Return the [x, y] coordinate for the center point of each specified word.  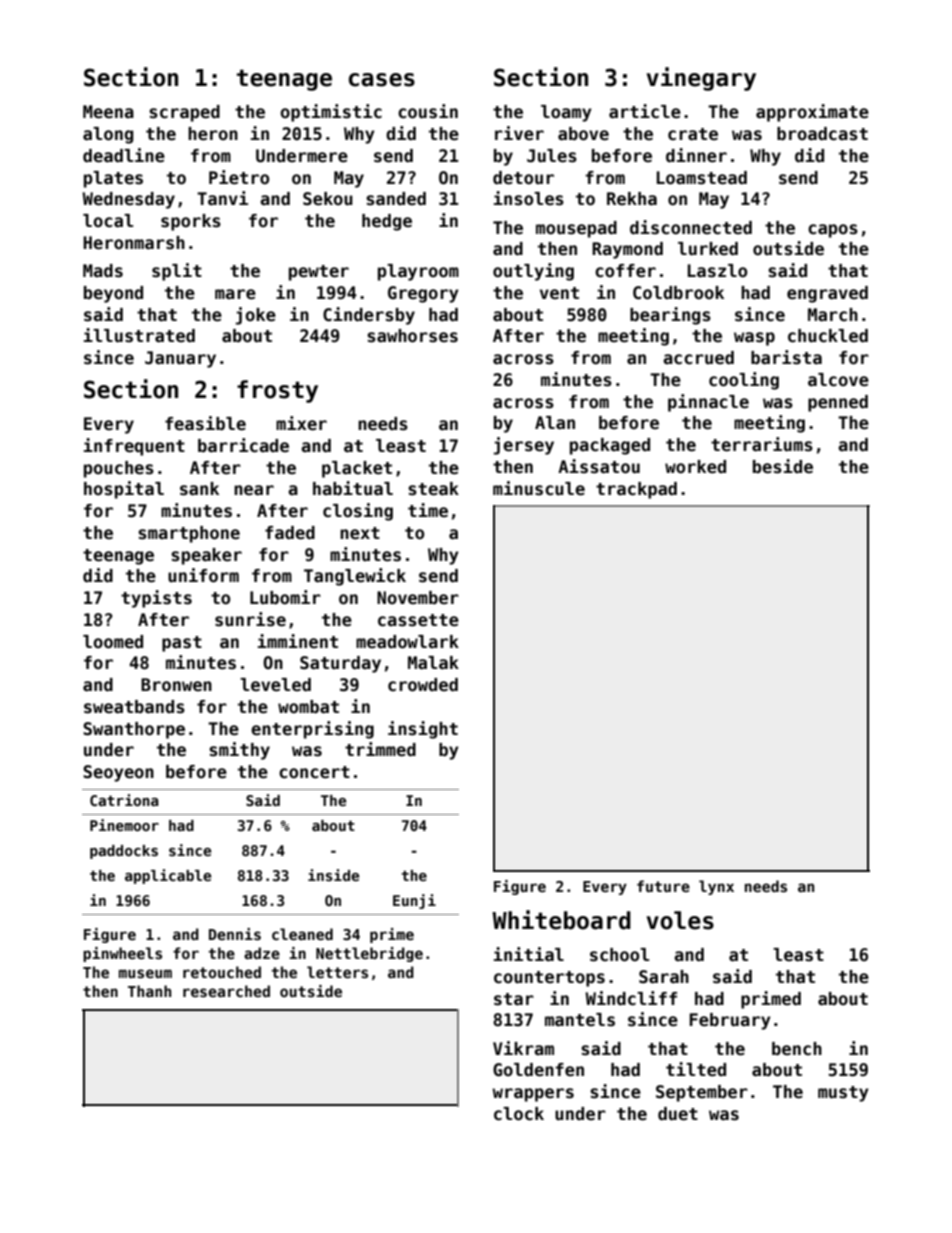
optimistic [331, 113]
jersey [524, 446]
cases [382, 80]
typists [156, 599]
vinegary [701, 79]
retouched [222, 972]
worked [695, 467]
